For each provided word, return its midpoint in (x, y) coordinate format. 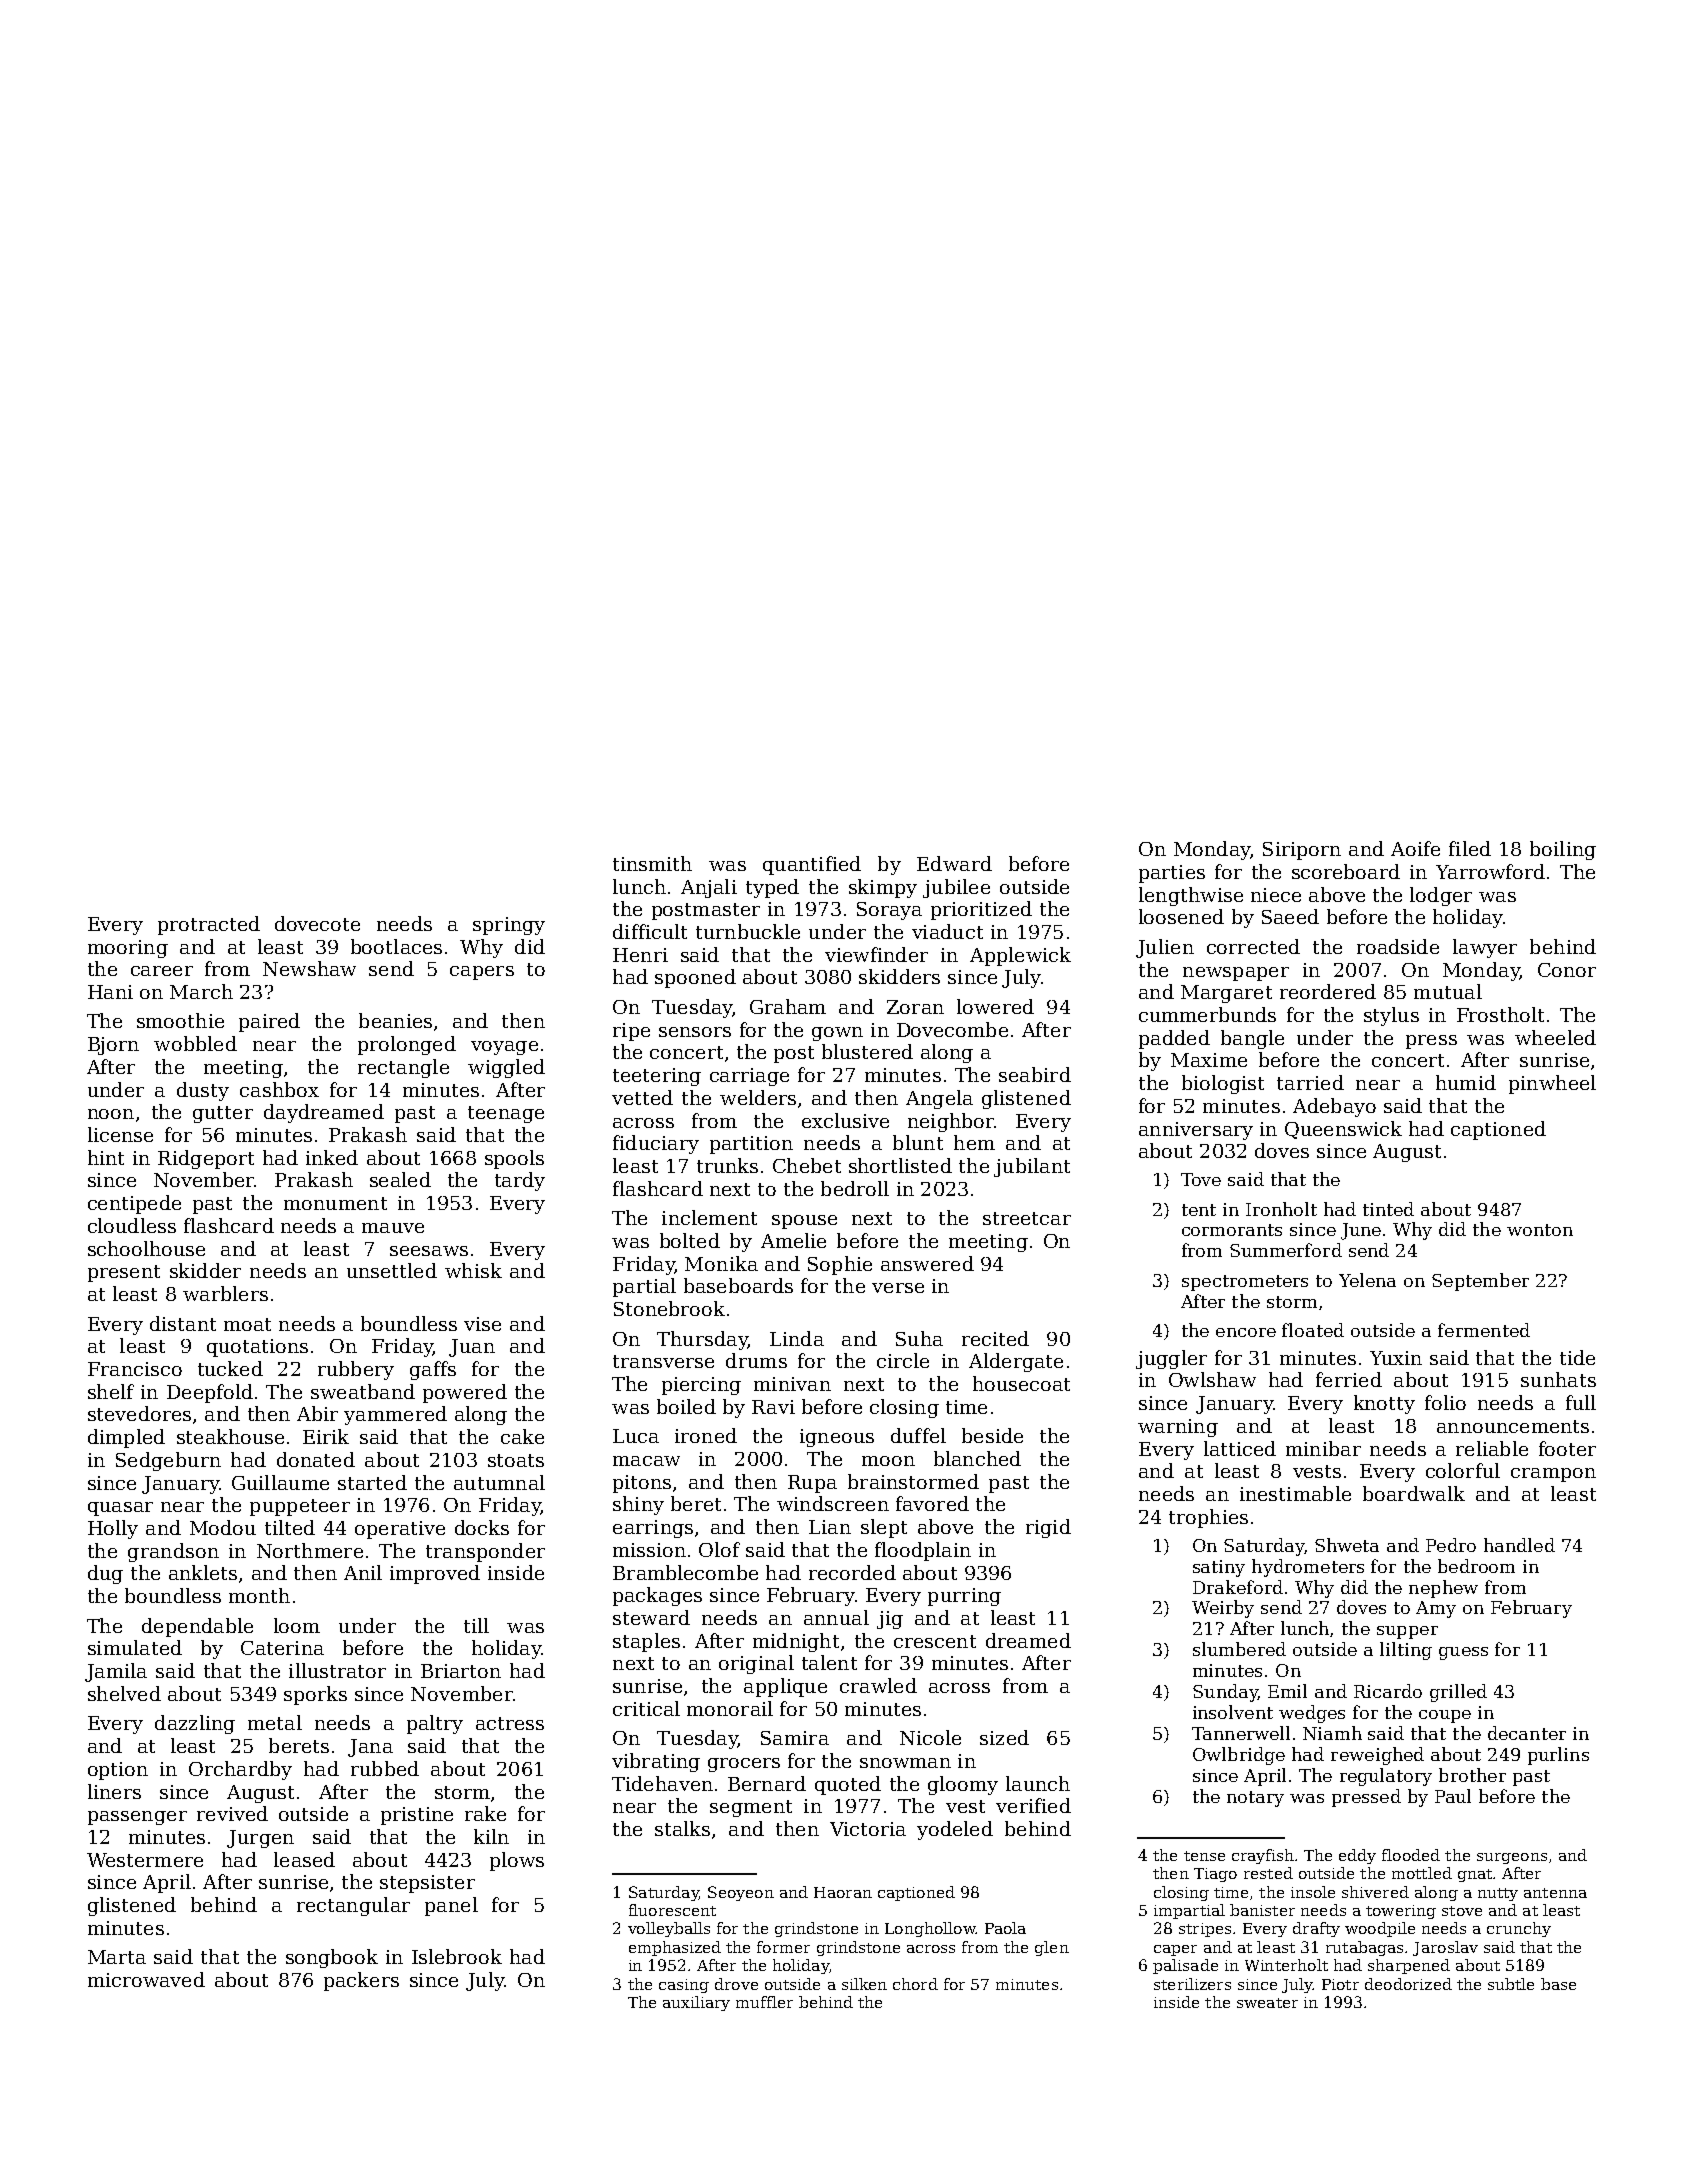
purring (964, 1597)
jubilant (1032, 1167)
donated (316, 1459)
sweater (1267, 2003)
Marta (117, 1957)
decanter (1527, 1733)
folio (1445, 1402)
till (476, 1625)
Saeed (1290, 916)
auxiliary (696, 2003)
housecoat (1021, 1383)
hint (106, 1157)
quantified (812, 865)
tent (1199, 1210)
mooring (128, 949)
